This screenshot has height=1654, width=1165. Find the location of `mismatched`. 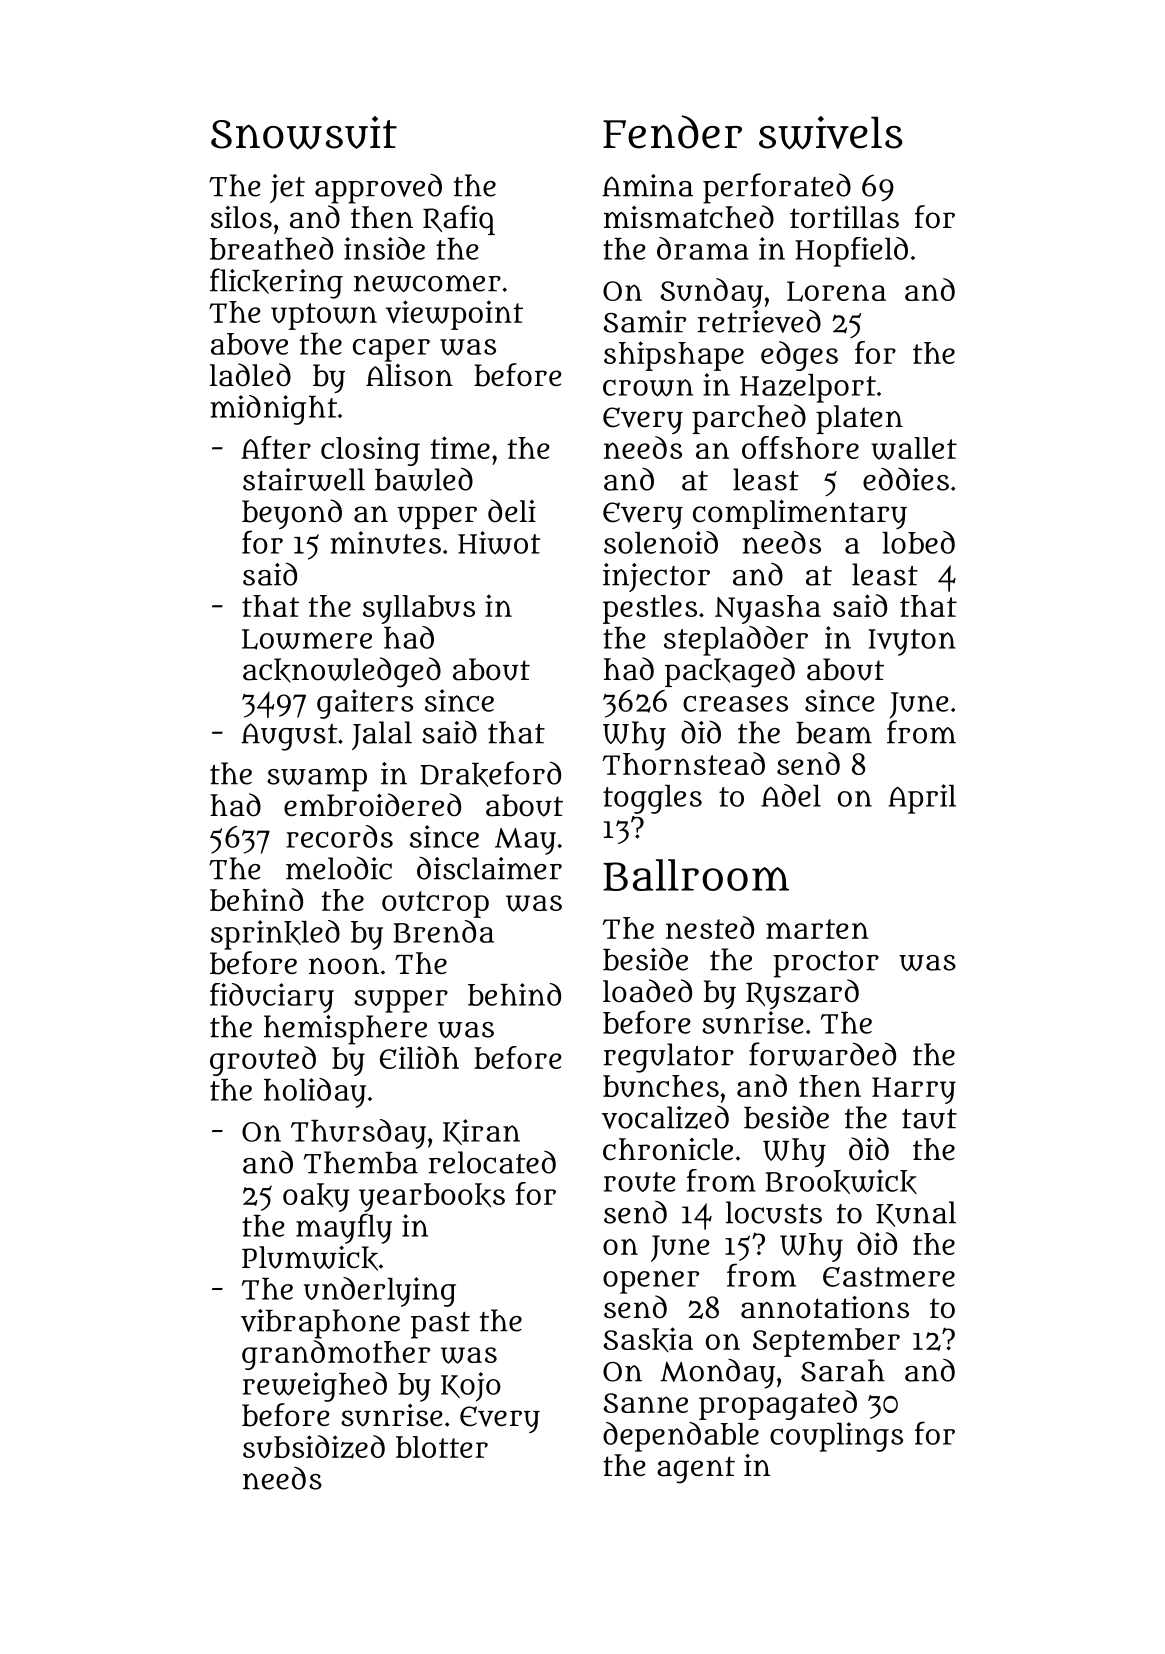

mismatched is located at coordinates (689, 217).
